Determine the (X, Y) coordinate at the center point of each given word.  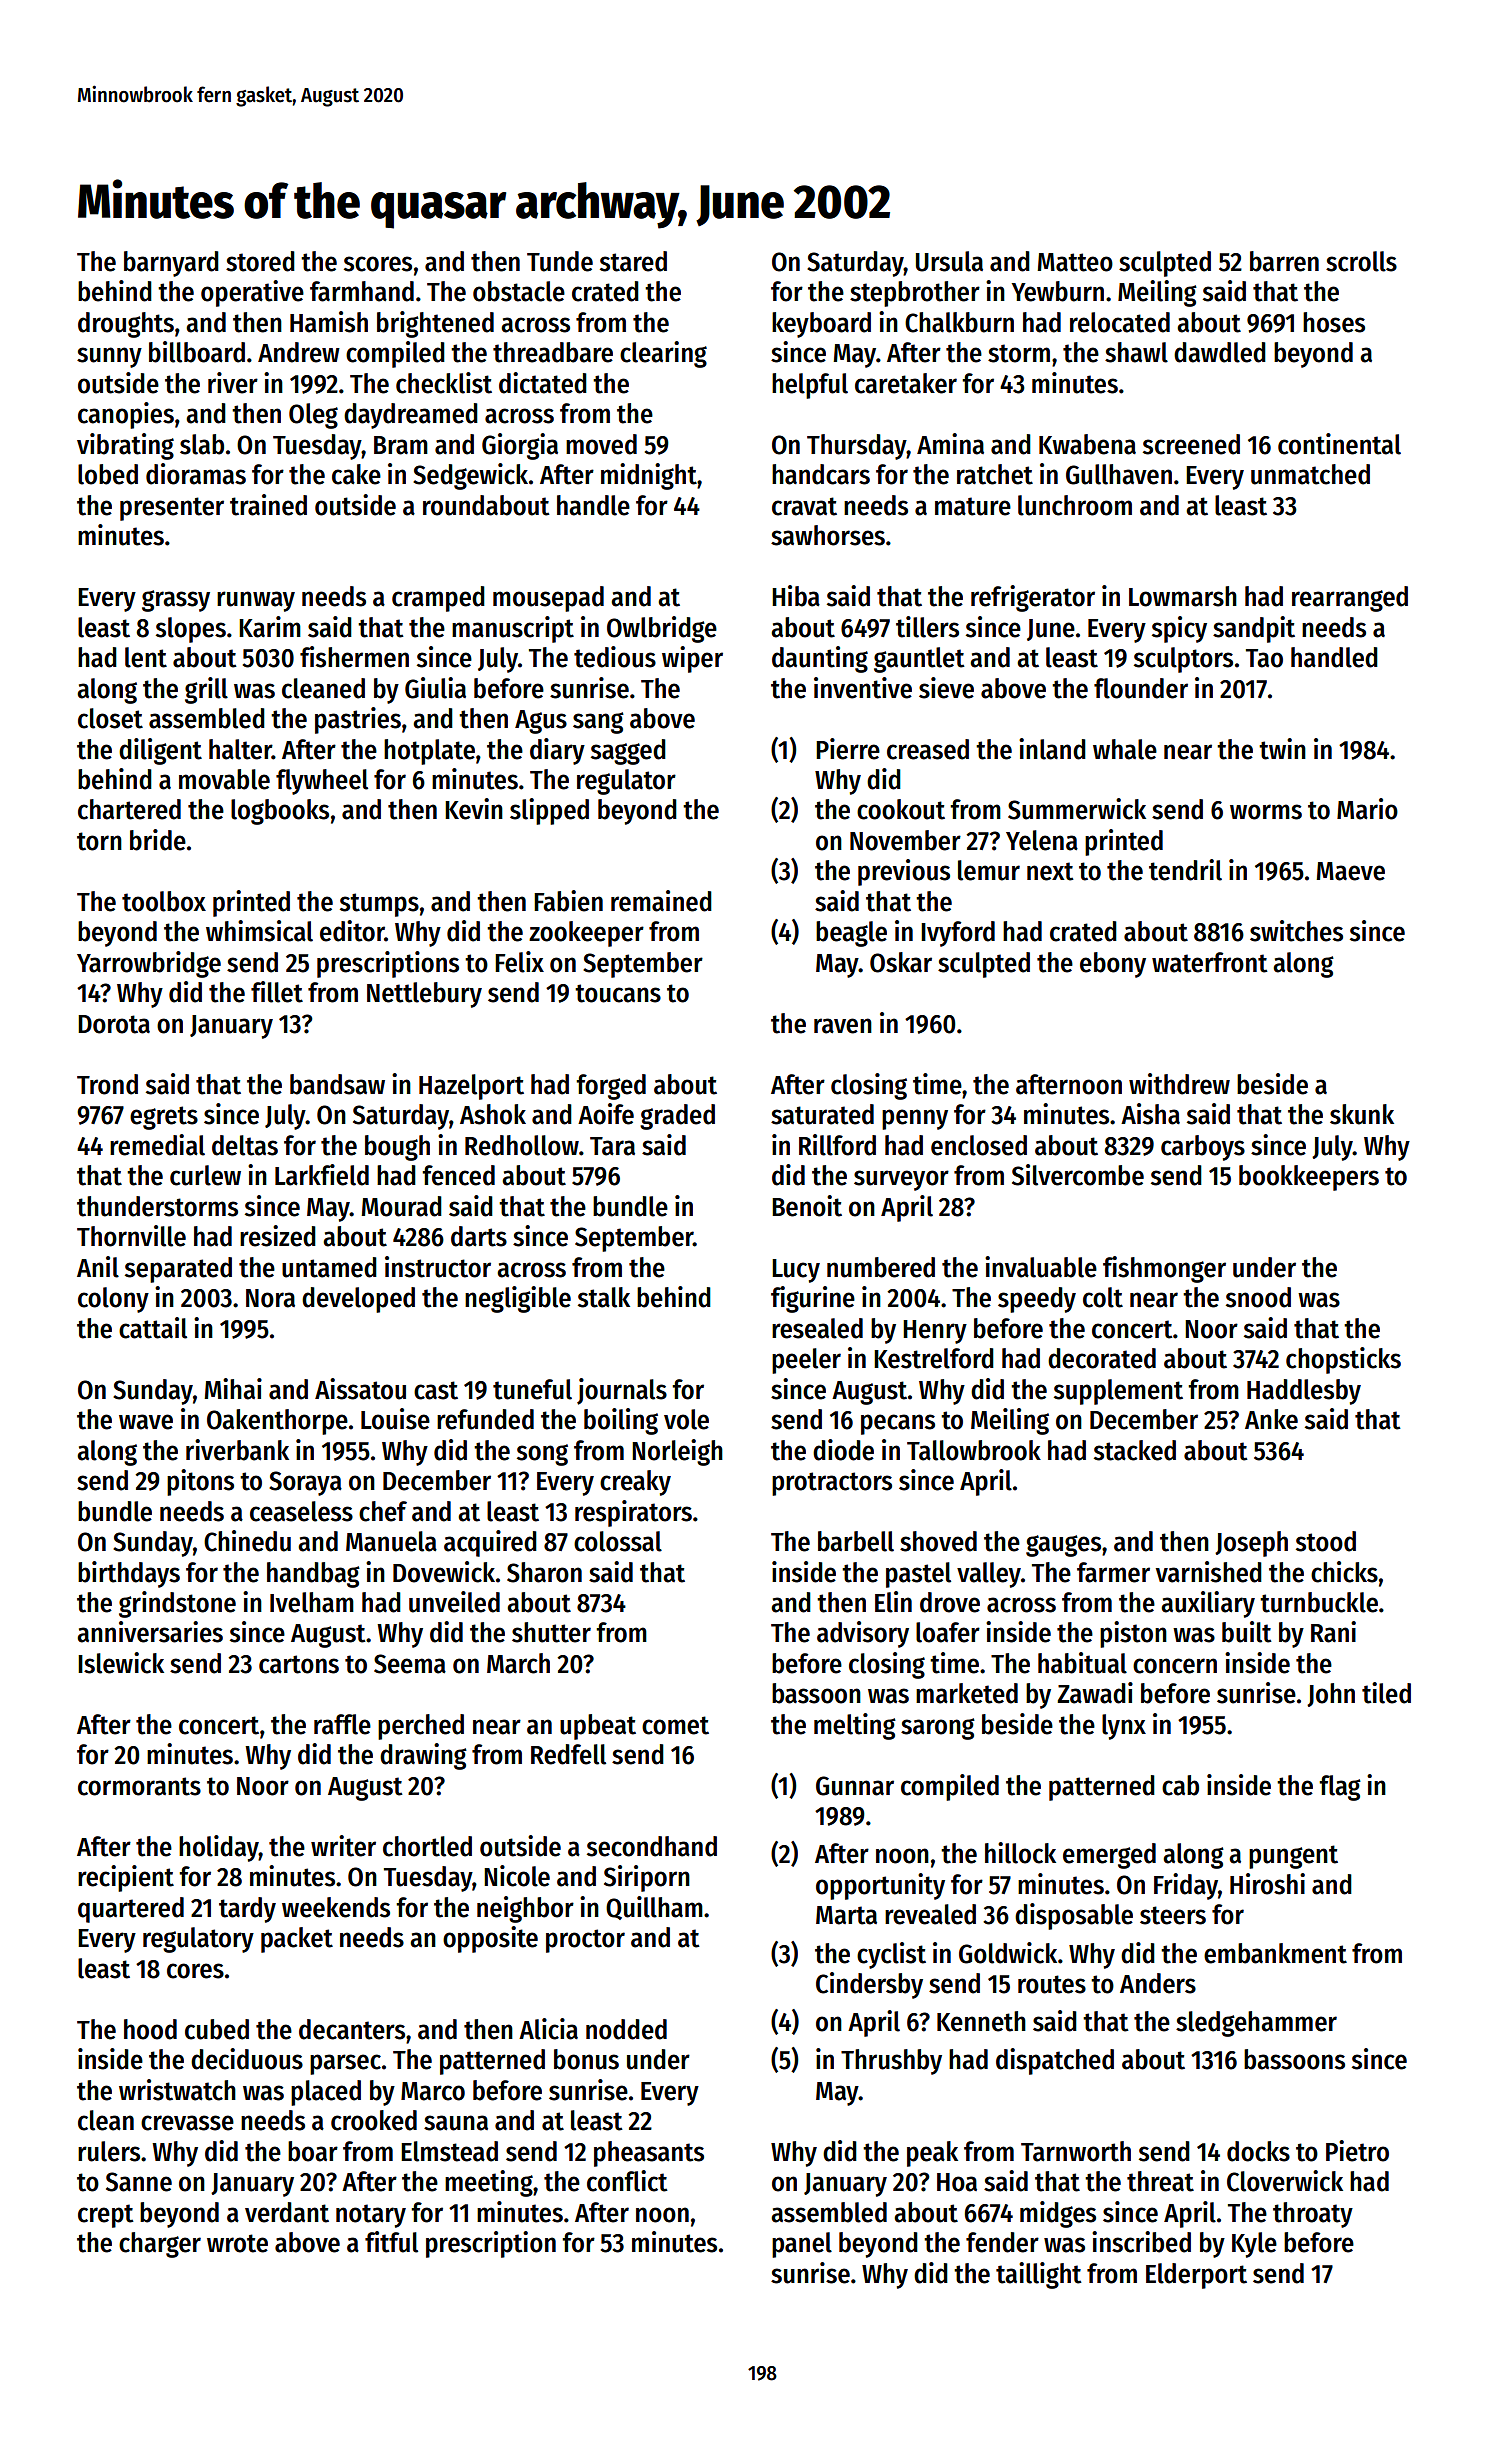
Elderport (1196, 2276)
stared (633, 261)
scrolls (1361, 261)
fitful (391, 2242)
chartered (129, 809)
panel (802, 2245)
